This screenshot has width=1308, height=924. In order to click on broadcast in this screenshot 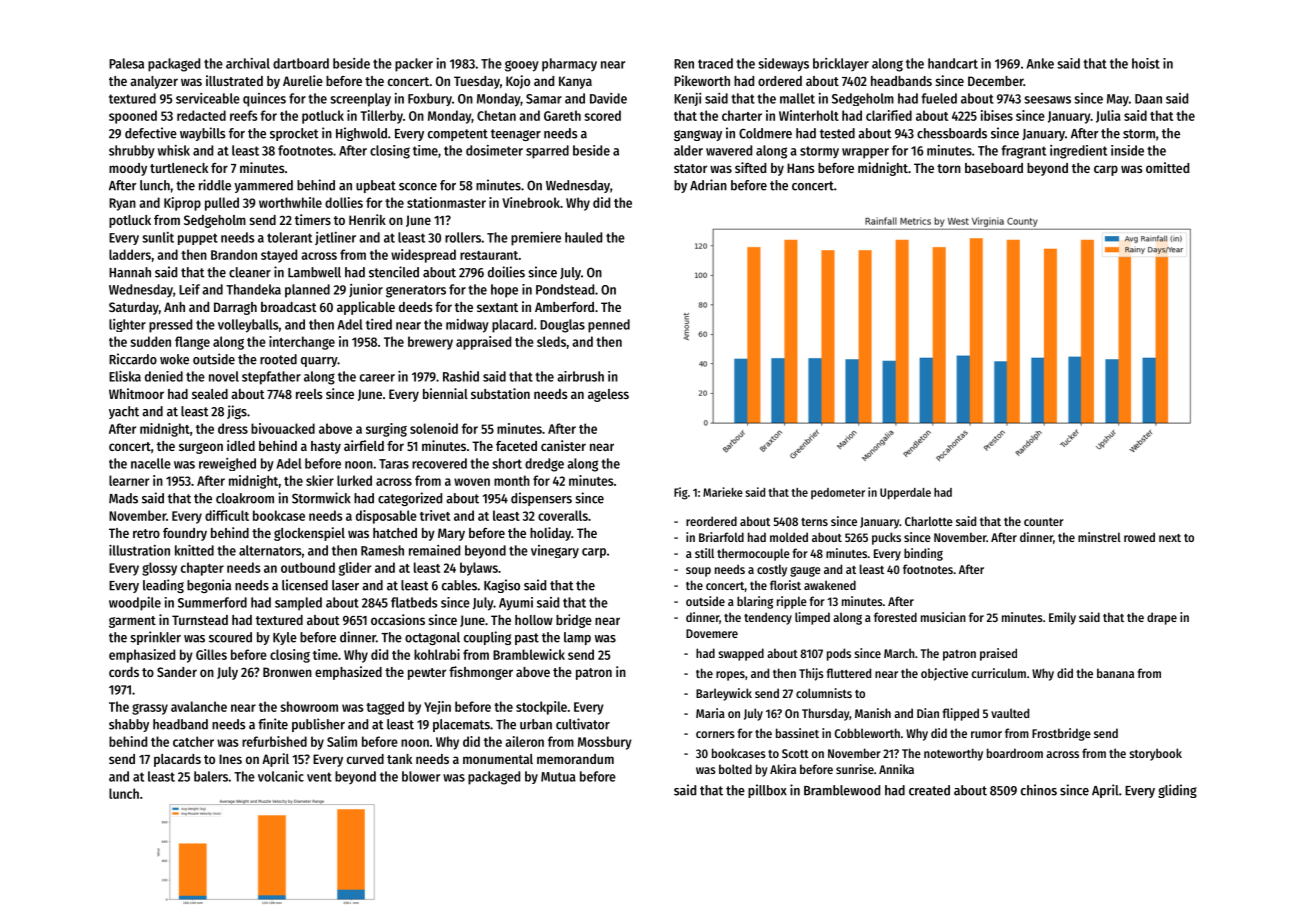, I will do `click(289, 307)`.
